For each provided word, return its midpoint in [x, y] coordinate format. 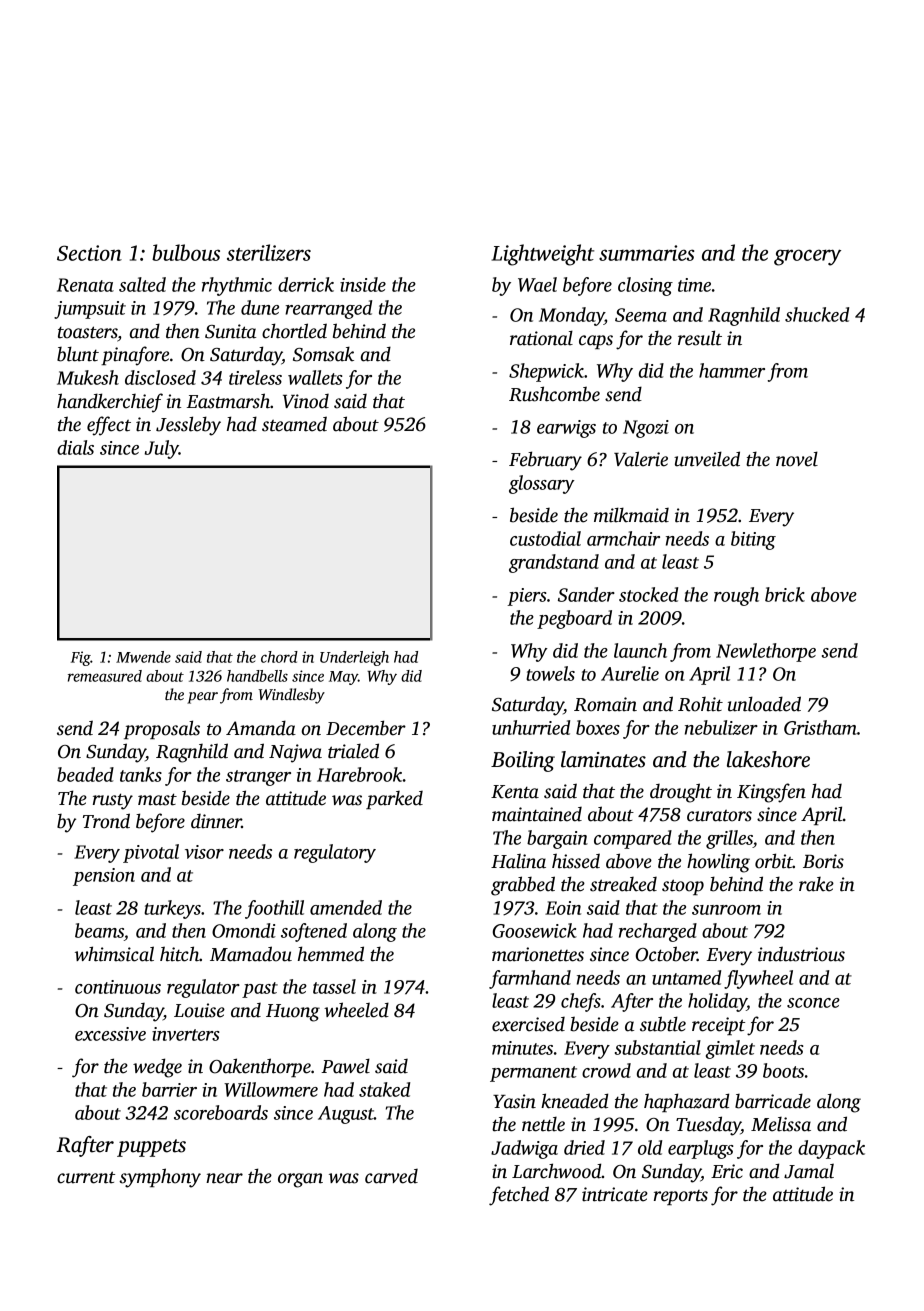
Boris [823, 861]
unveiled [707, 459]
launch [640, 650]
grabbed [523, 886]
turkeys [172, 909]
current [86, 1177]
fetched [519, 1196]
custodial [545, 538]
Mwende [143, 657]
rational [541, 338]
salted [142, 284]
